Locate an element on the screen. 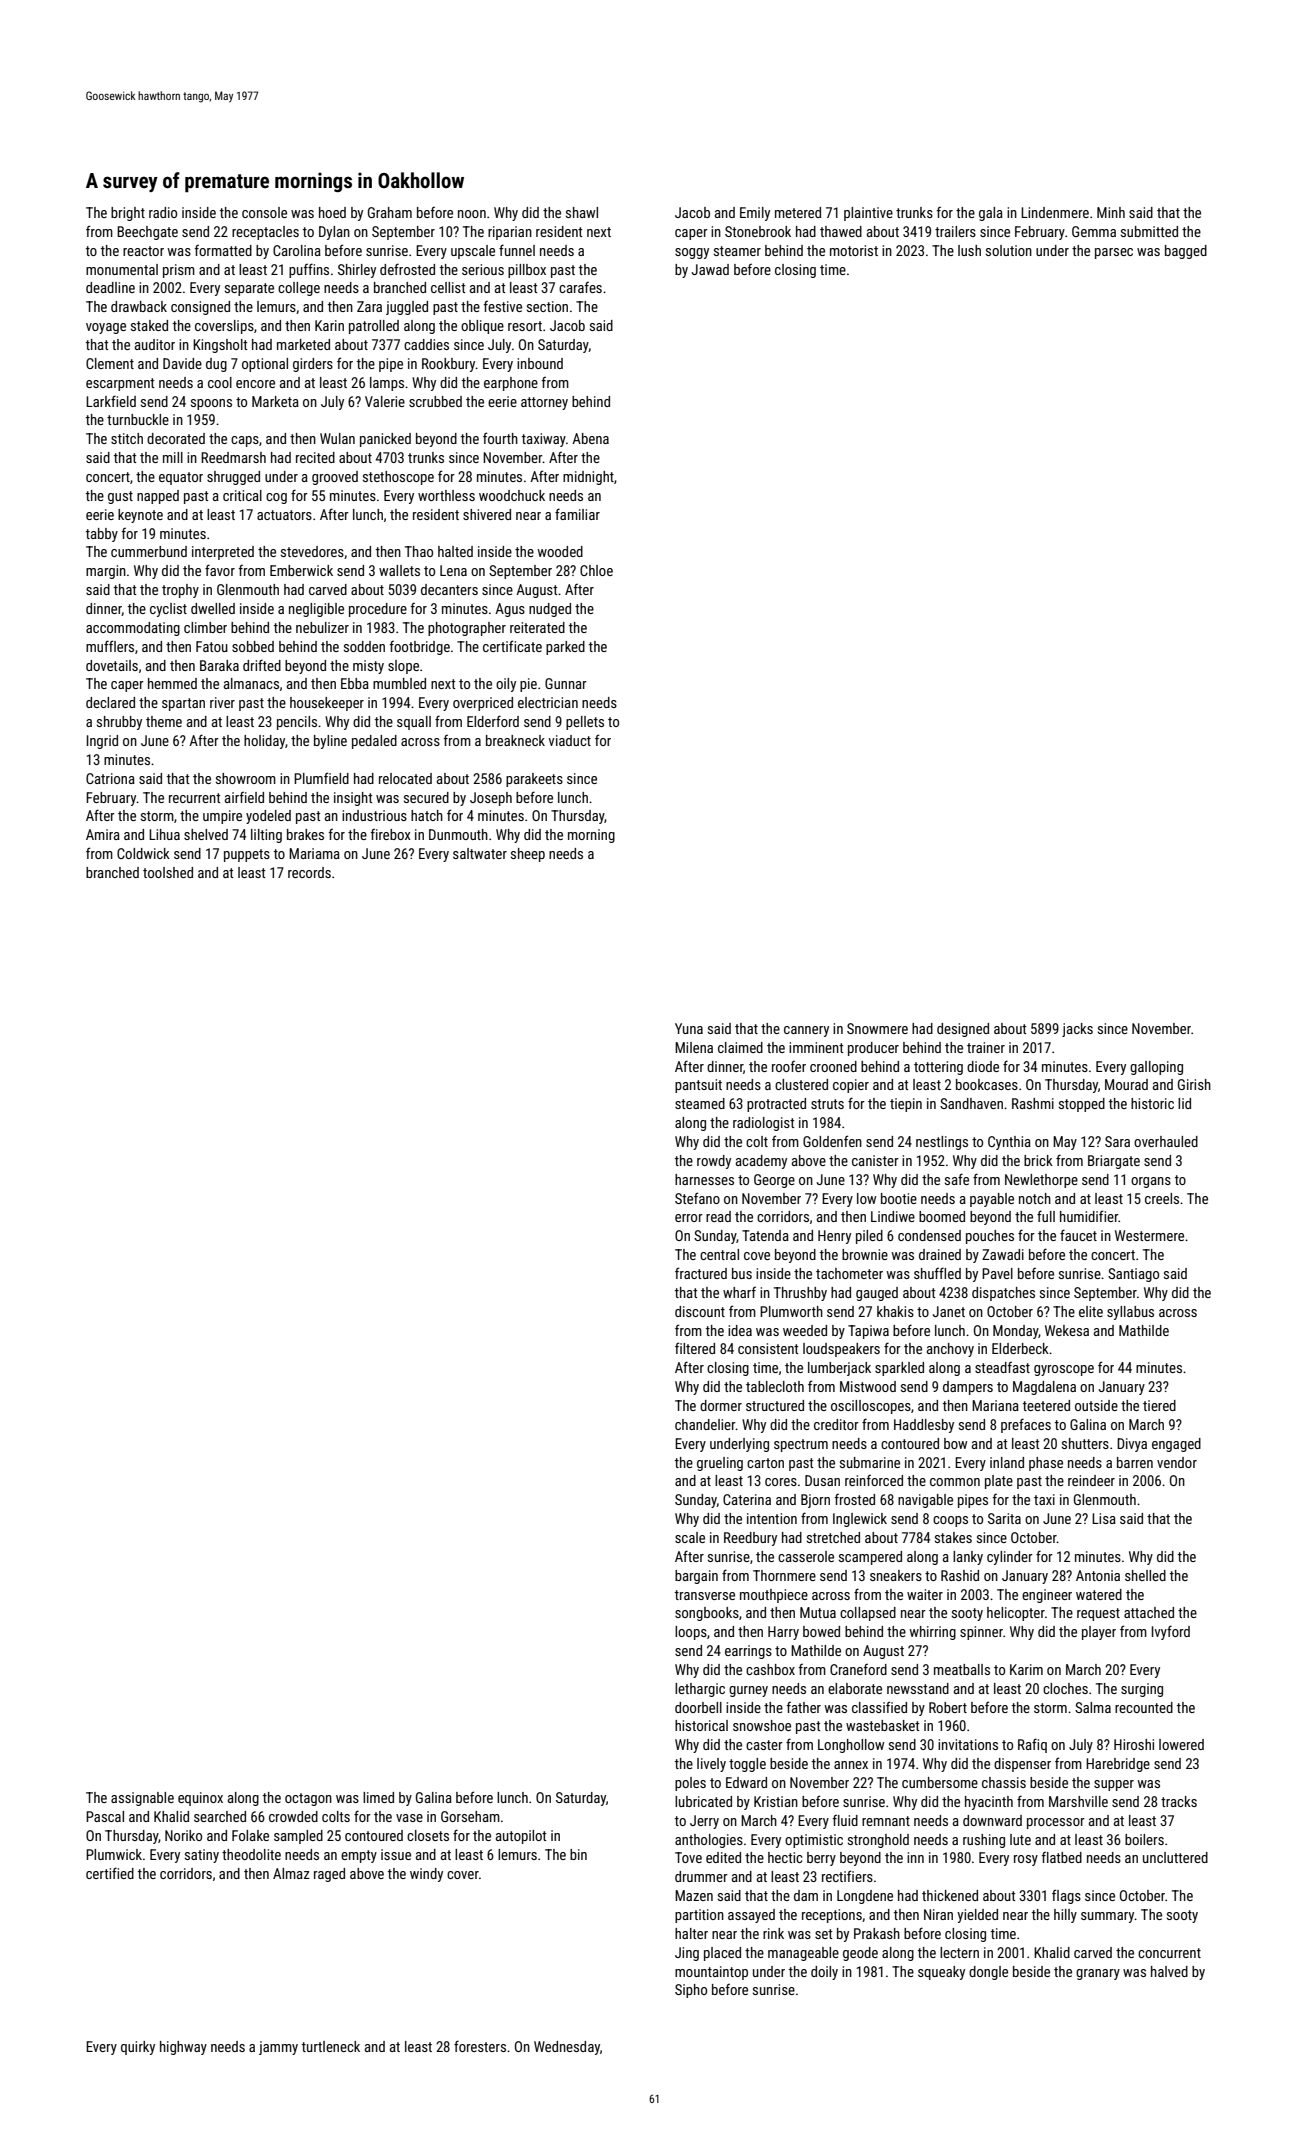 The image size is (1298, 2138). galloping is located at coordinates (1156, 1068).
